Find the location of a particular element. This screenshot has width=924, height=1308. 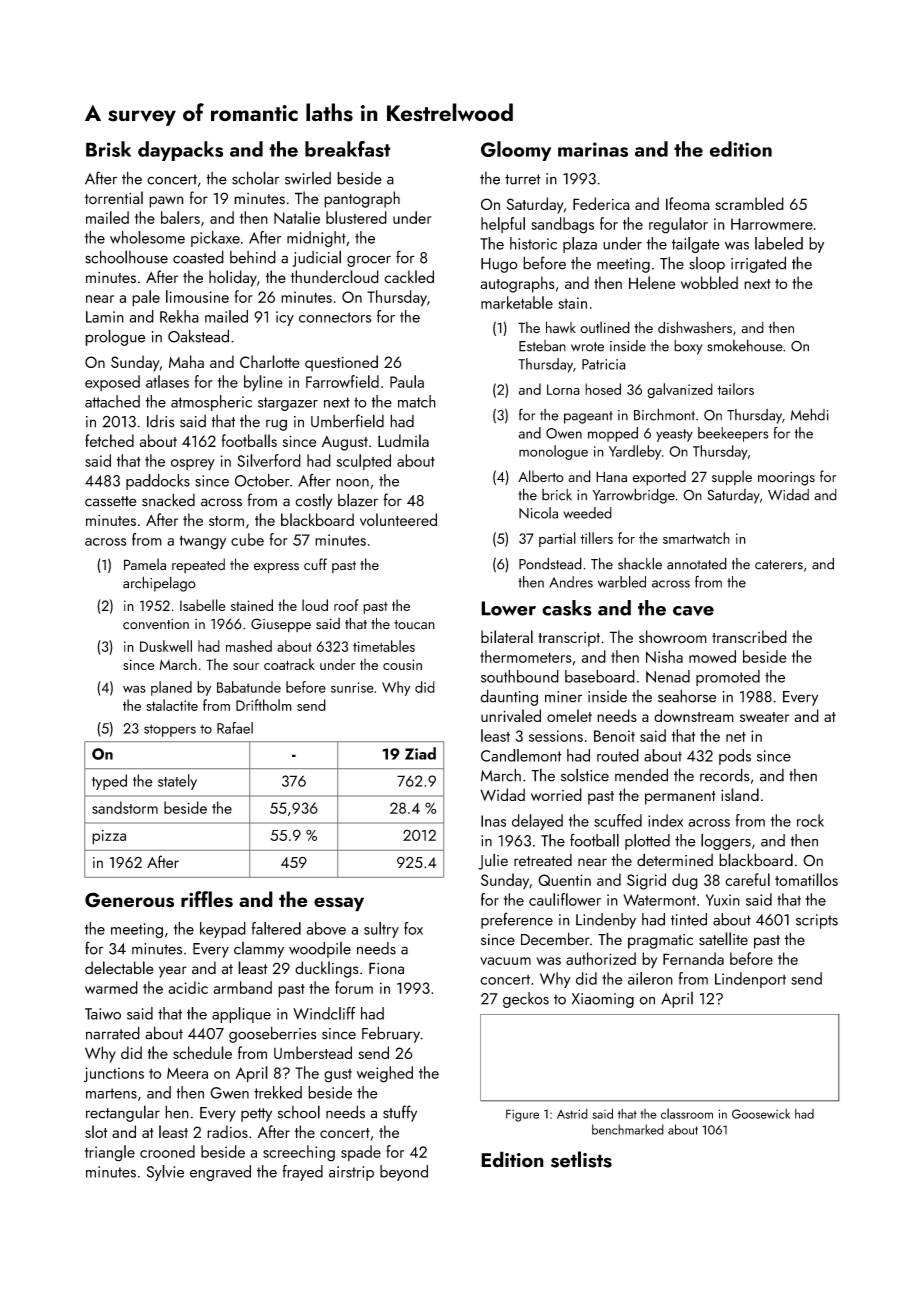

careful is located at coordinates (747, 879).
